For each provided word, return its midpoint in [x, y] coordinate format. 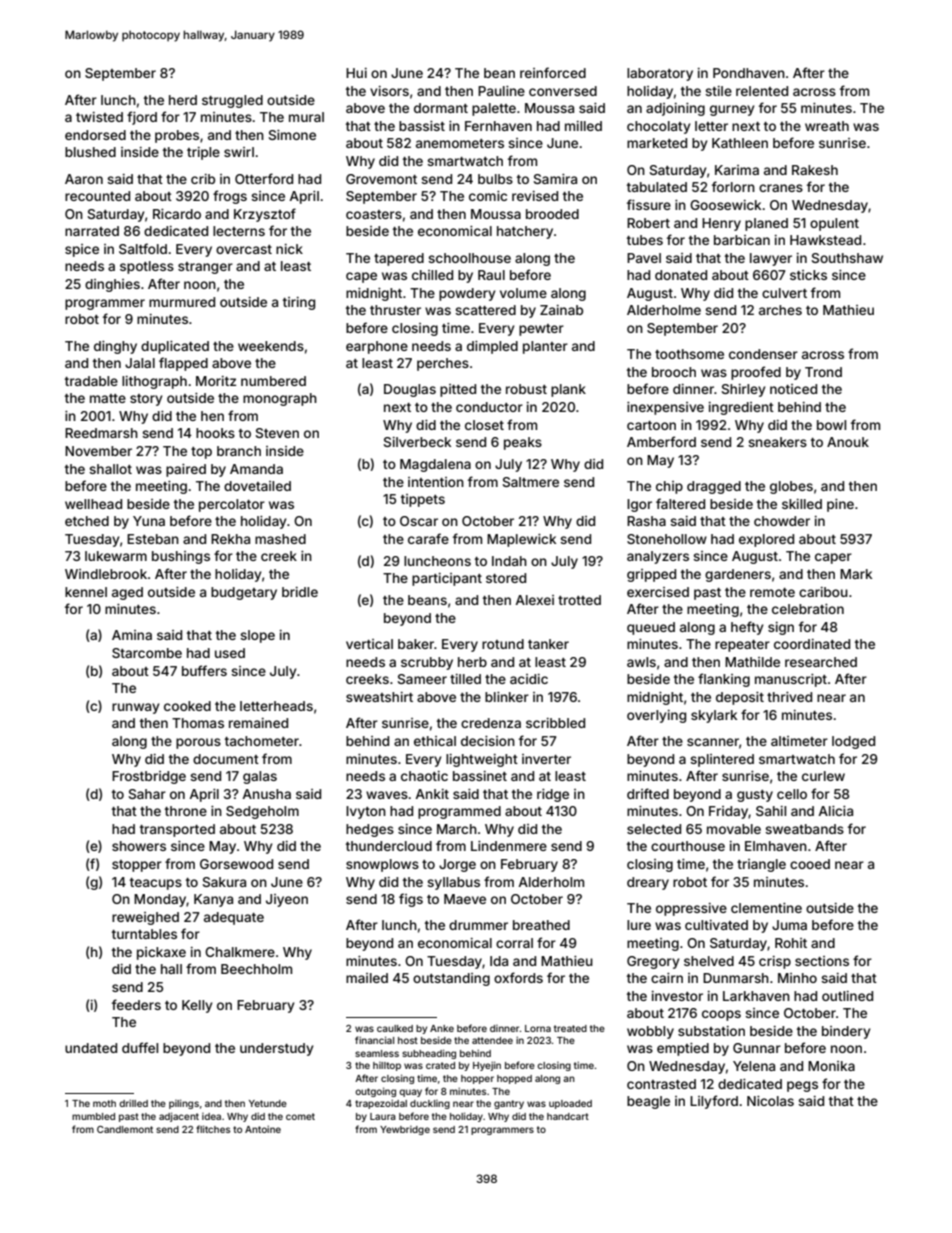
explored [766, 540]
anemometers [460, 143]
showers [139, 846]
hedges [370, 830]
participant [447, 579]
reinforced [553, 72]
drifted [648, 793]
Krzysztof [265, 215]
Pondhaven [749, 73]
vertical [369, 644]
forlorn [733, 186]
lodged [853, 742]
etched [87, 521]
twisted [99, 117]
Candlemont [125, 1129]
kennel [86, 592]
